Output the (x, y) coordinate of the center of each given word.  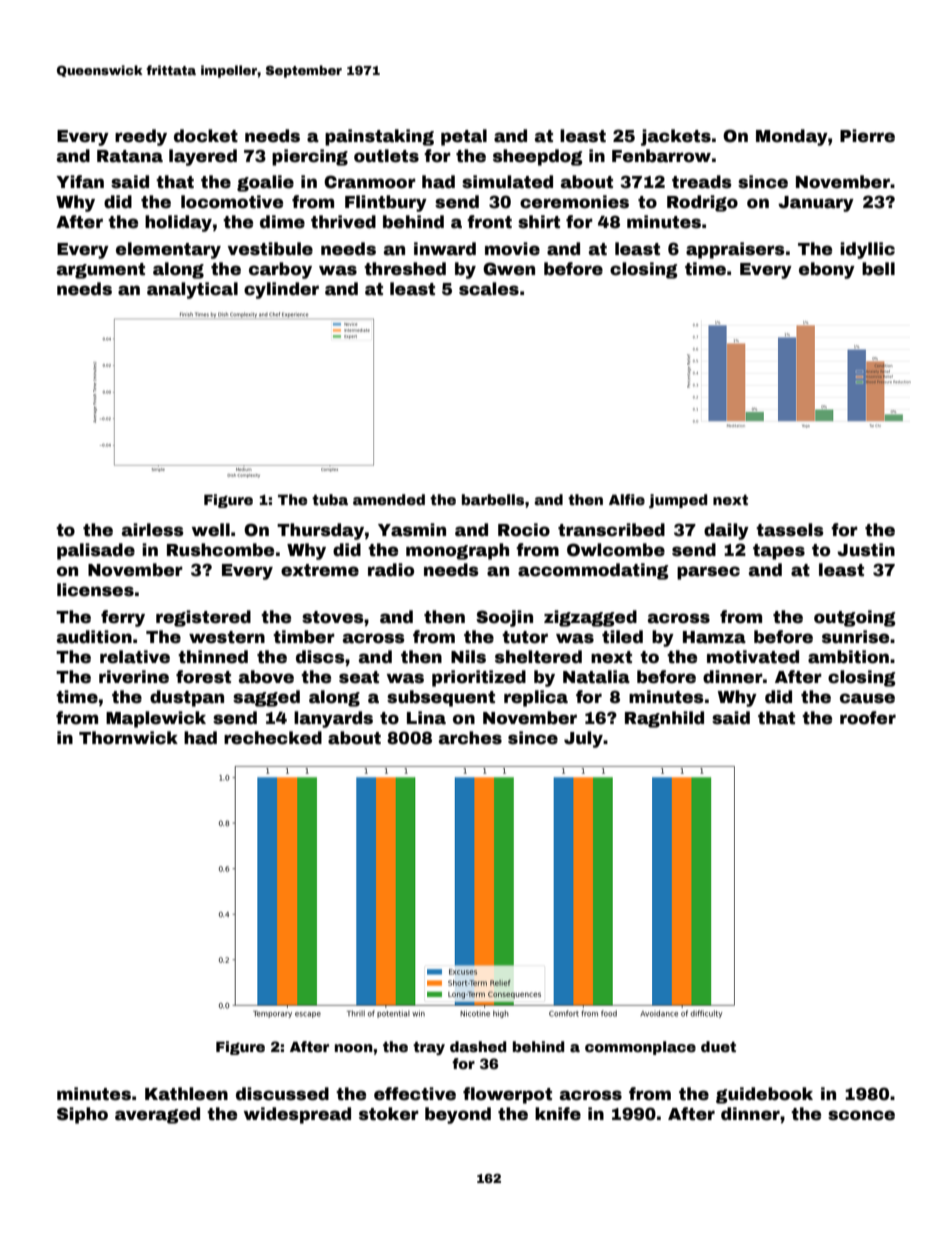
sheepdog (538, 157)
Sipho (82, 1115)
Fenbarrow (661, 156)
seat (359, 677)
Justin (866, 550)
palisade (96, 551)
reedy (141, 137)
